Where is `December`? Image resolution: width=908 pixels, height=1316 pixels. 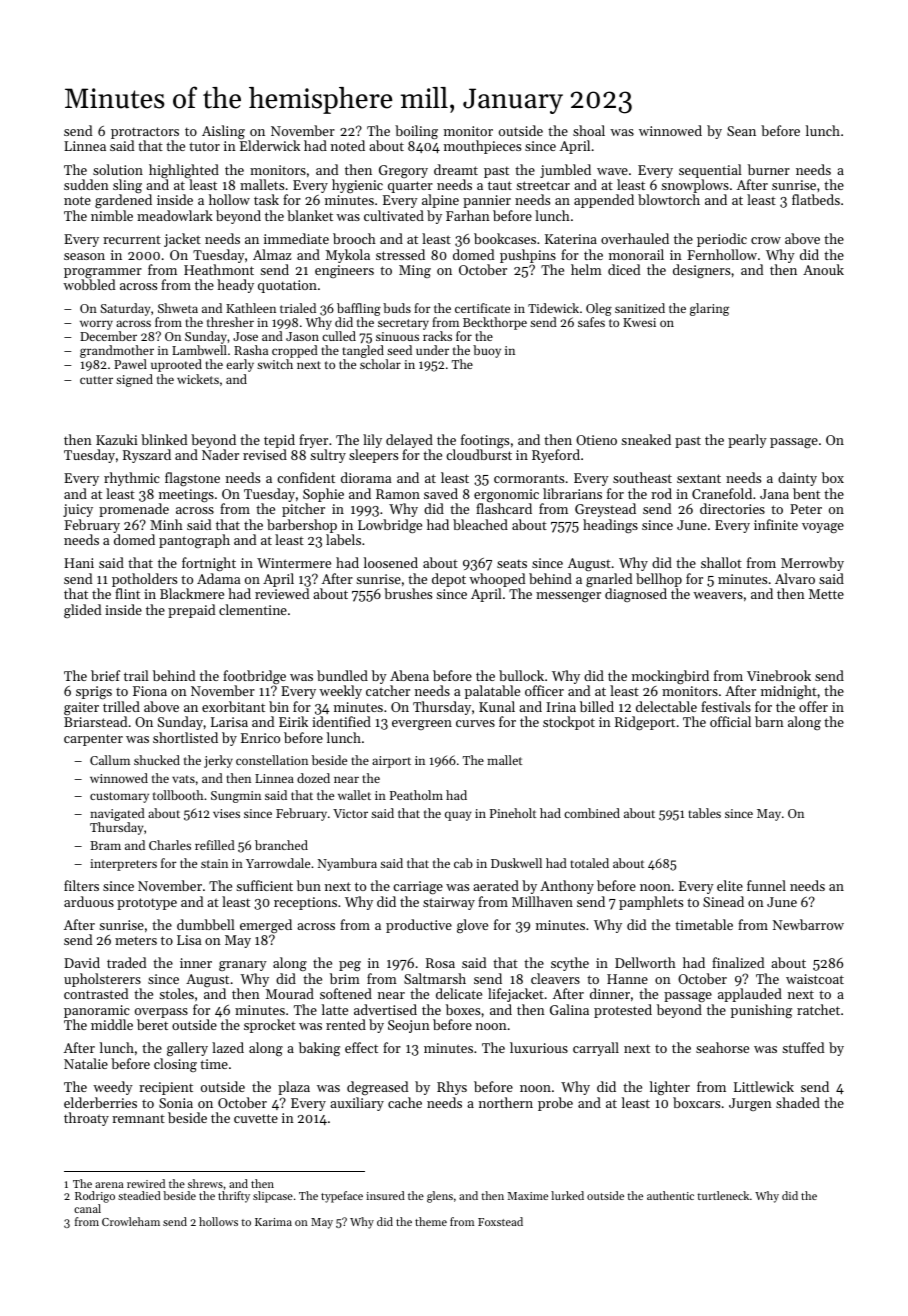
December is located at coordinates (108, 336).
